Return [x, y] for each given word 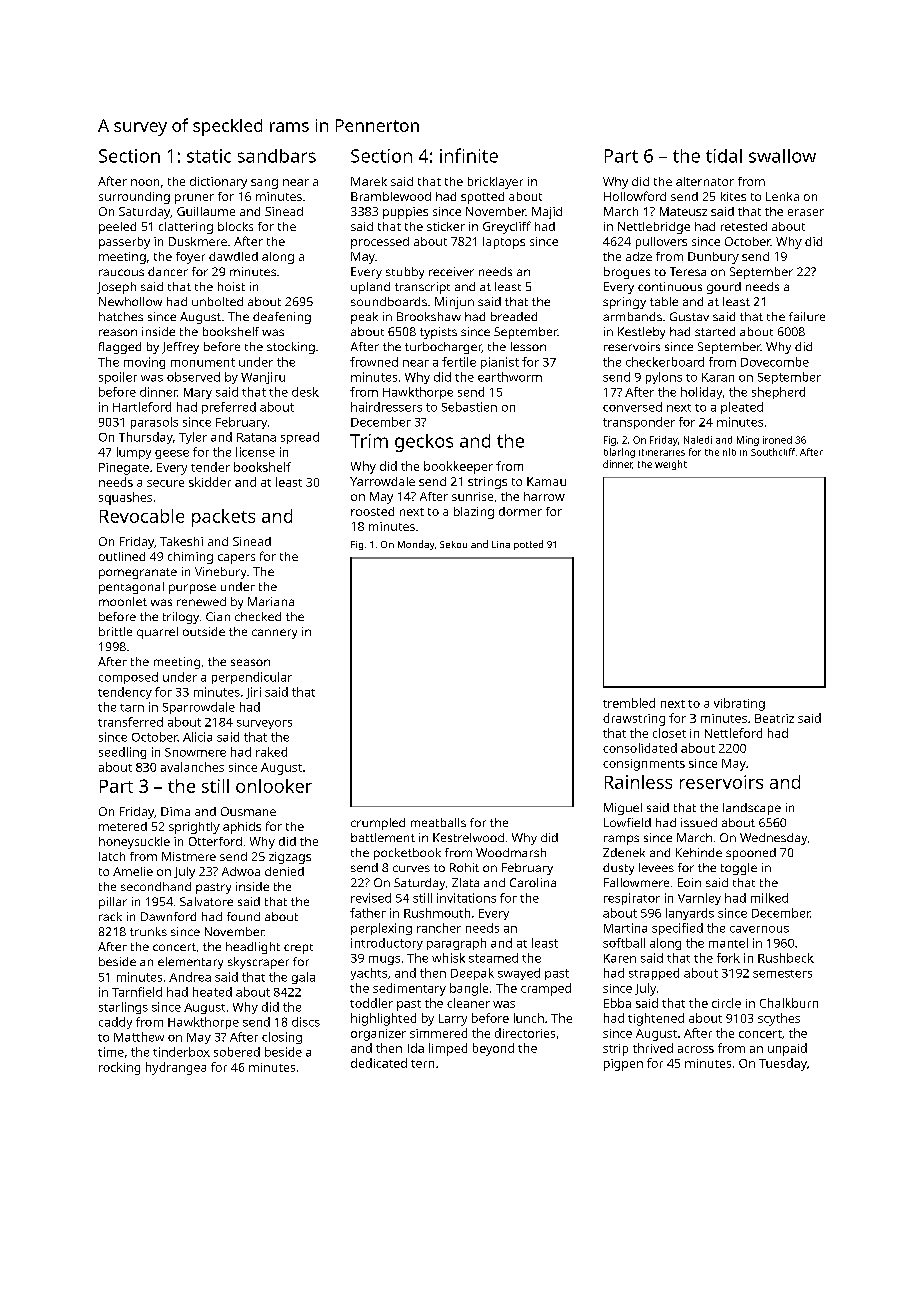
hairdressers [386, 407]
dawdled [233, 256]
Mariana [271, 601]
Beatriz [774, 718]
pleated [742, 408]
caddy [115, 1023]
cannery [274, 634]
